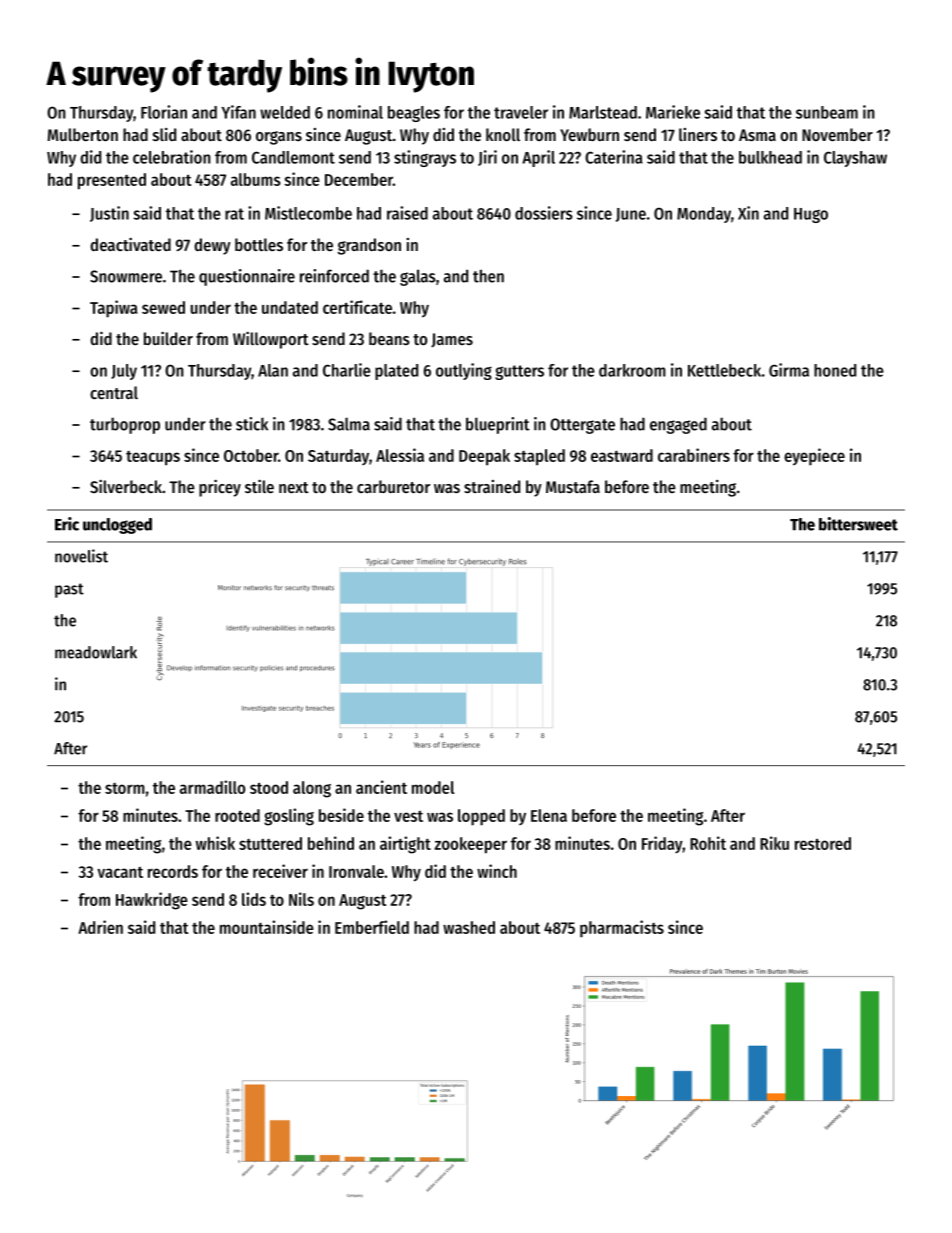 This screenshot has height=1233, width=952. I want to click on eastward, so click(622, 455).
